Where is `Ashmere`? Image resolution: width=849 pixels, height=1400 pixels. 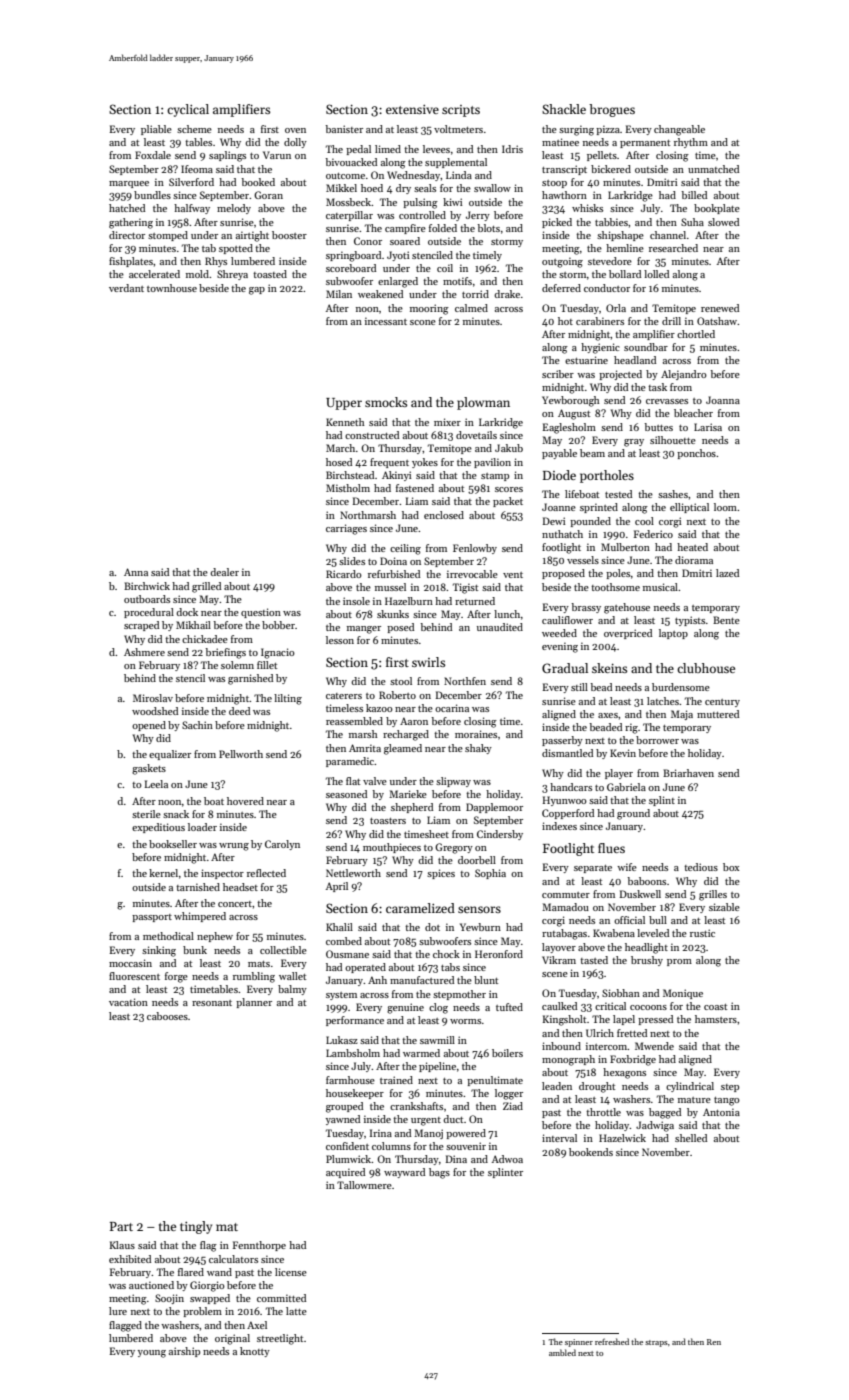
Ashmere is located at coordinates (144, 652).
